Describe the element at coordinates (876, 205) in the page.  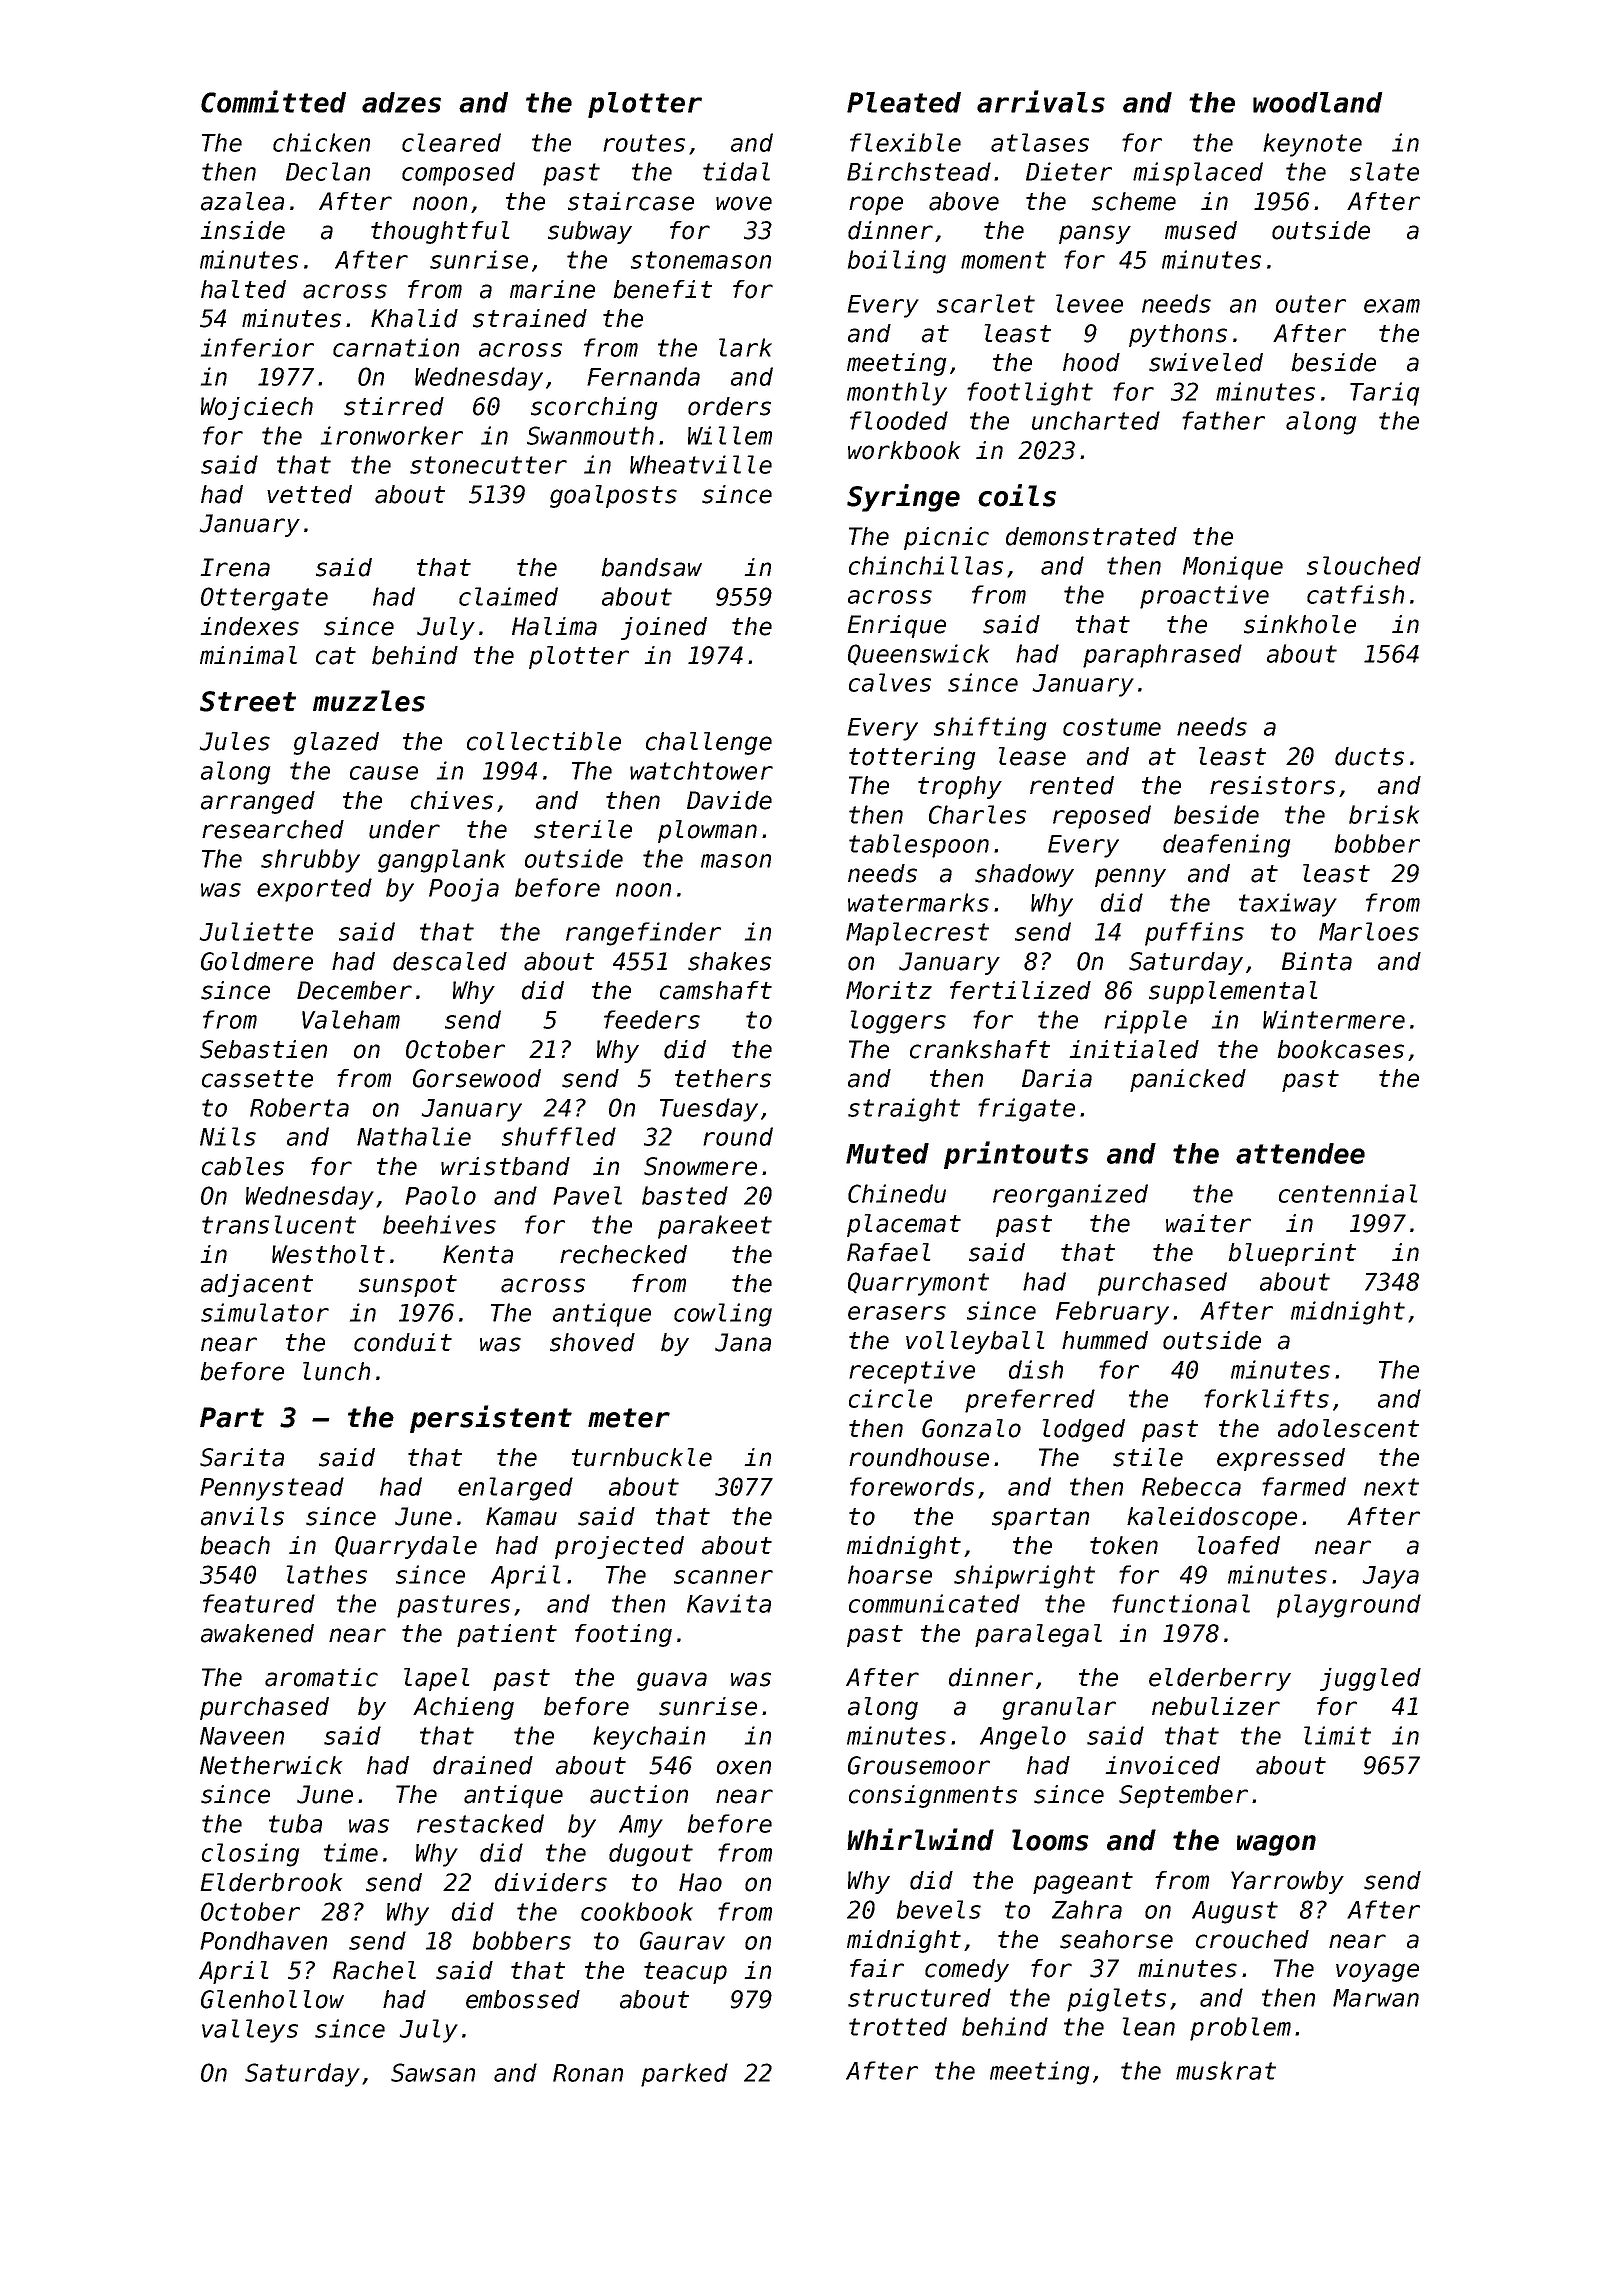
I see `rope` at that location.
